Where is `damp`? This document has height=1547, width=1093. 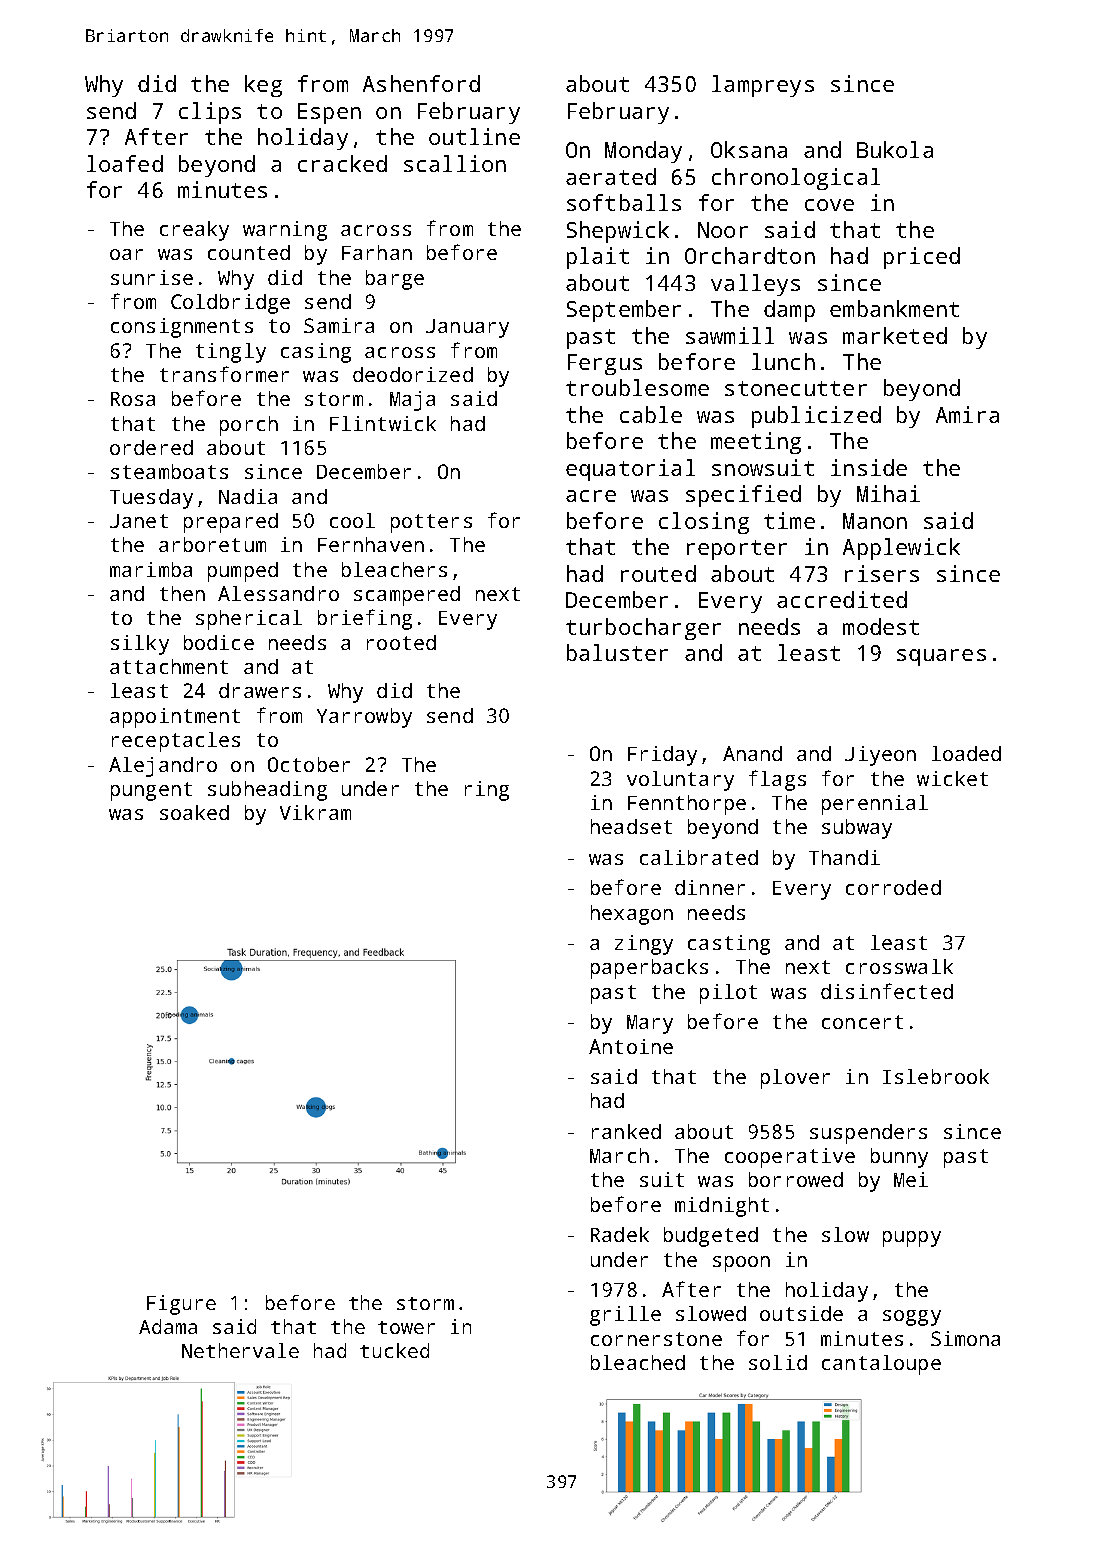 damp is located at coordinates (789, 311).
